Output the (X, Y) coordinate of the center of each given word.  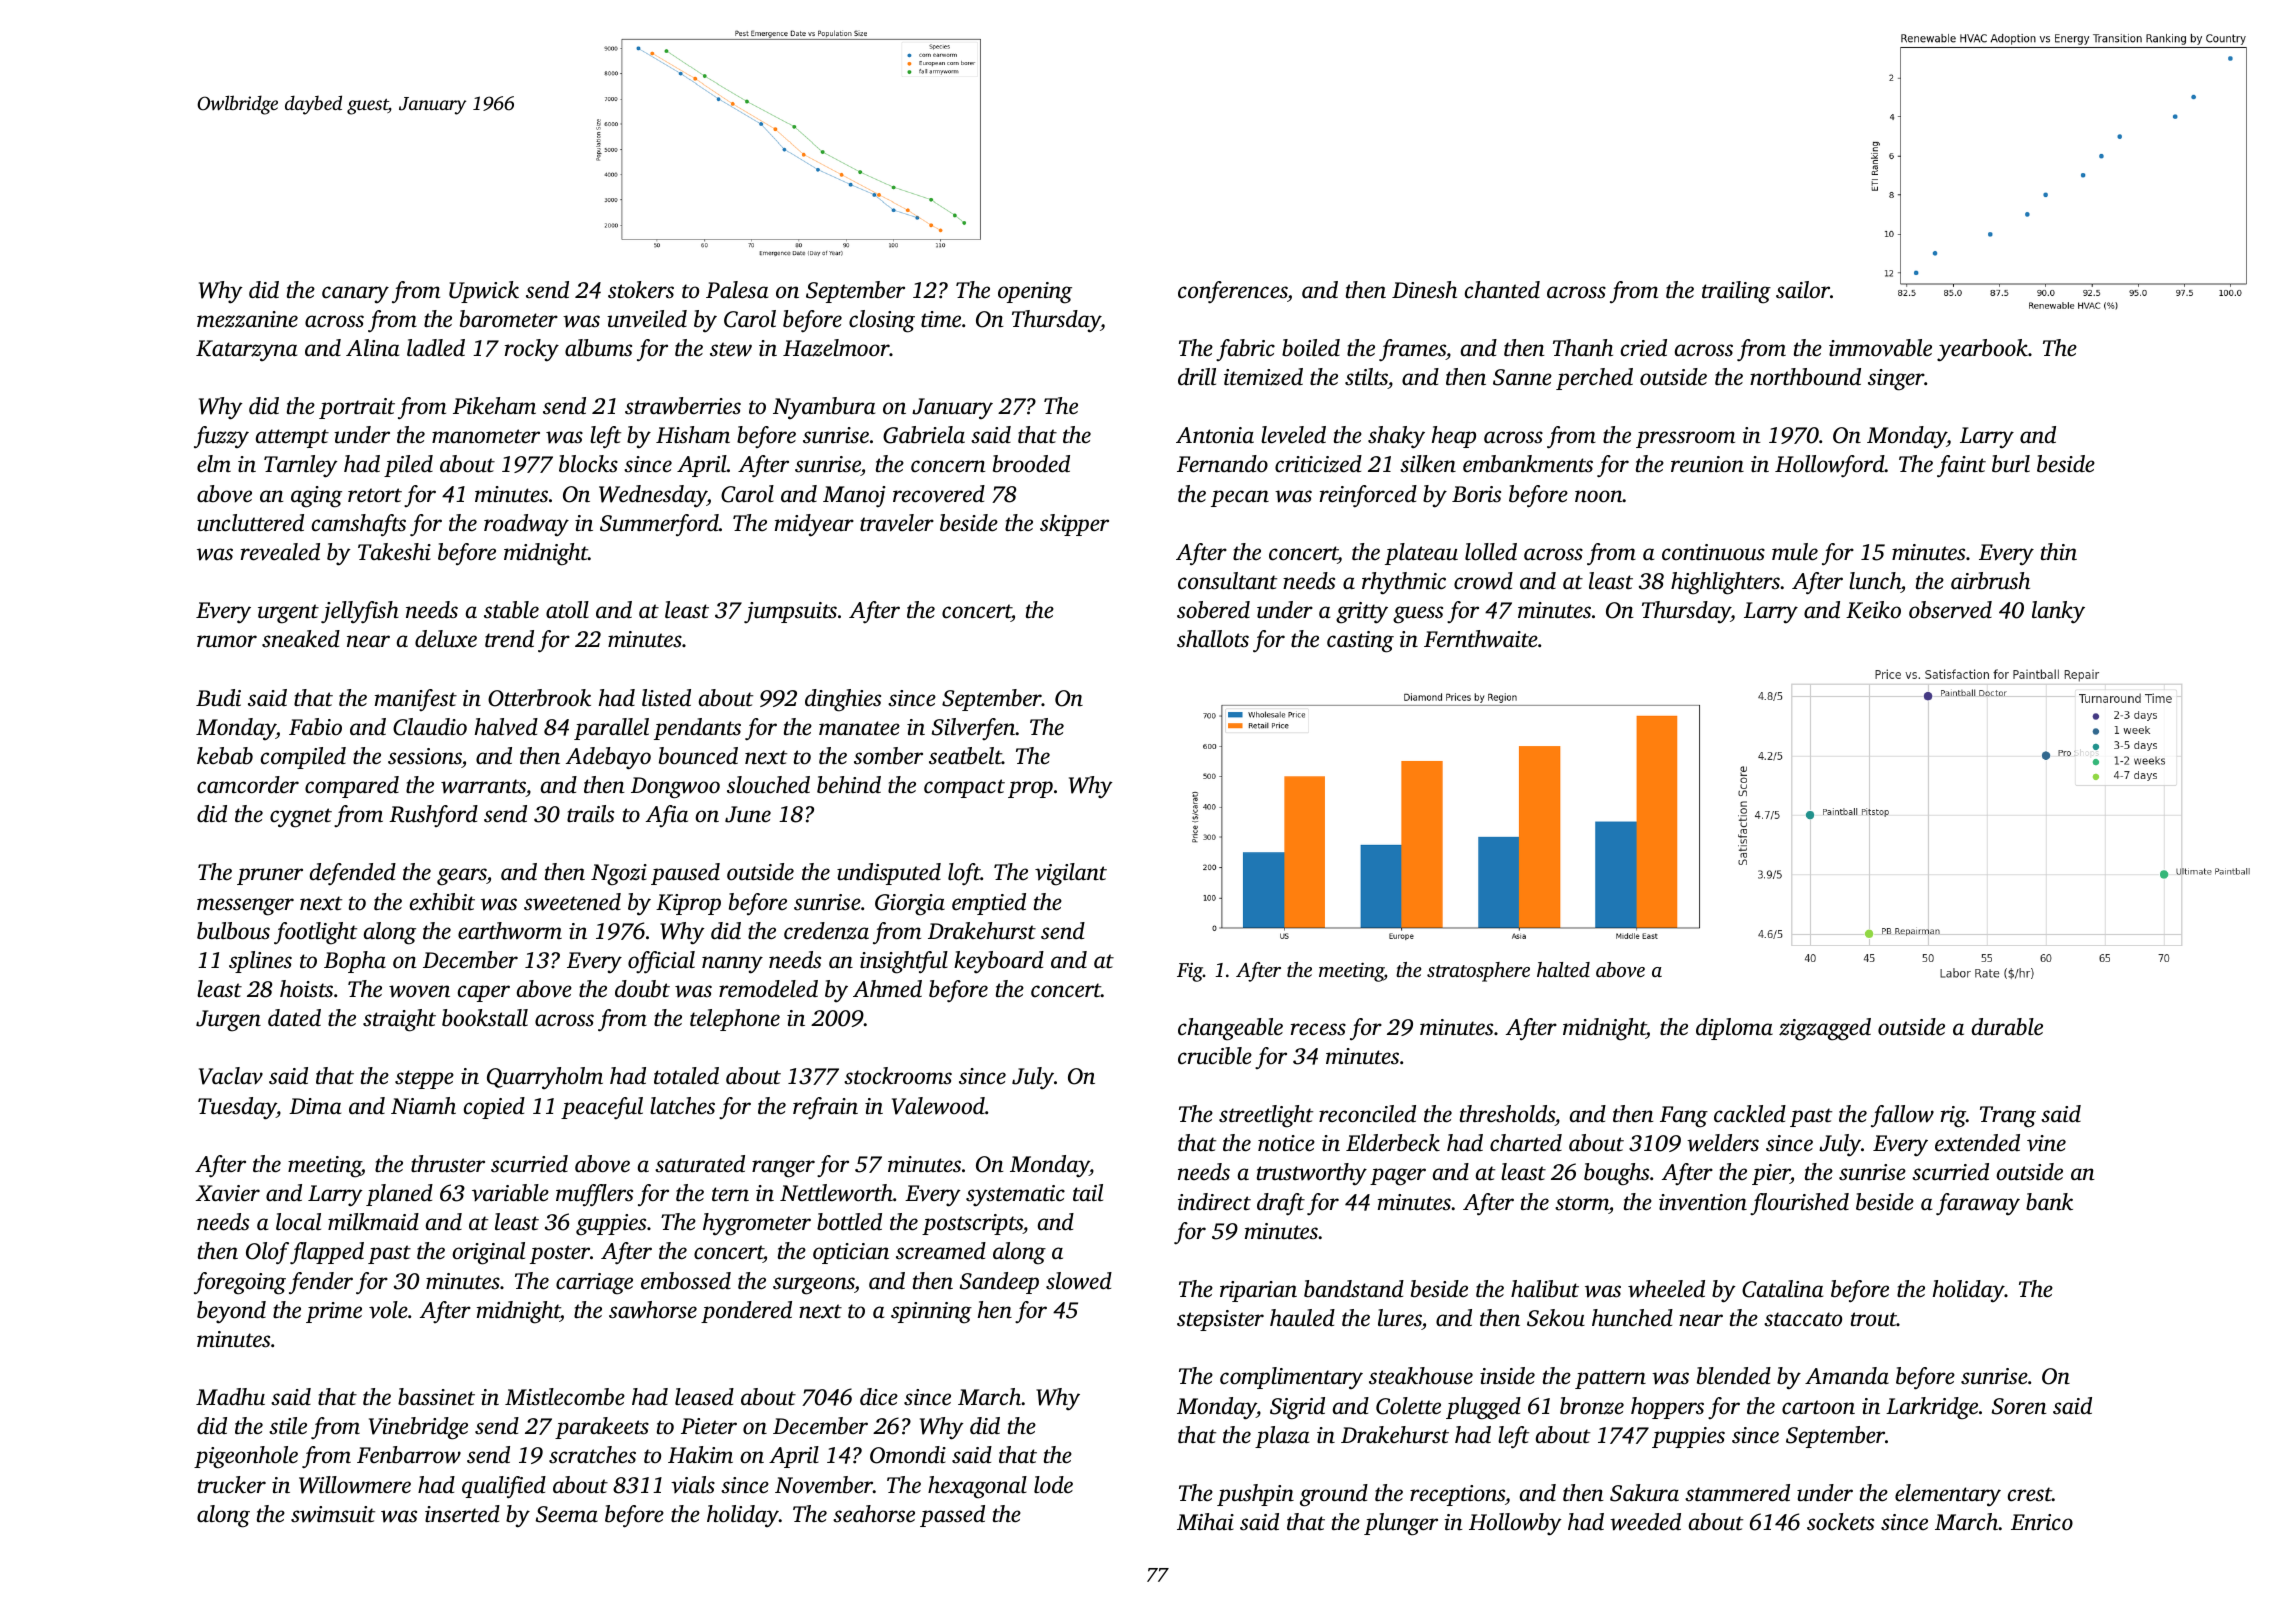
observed (1950, 610)
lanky (2058, 612)
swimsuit (333, 1514)
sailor (1803, 290)
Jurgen (228, 1021)
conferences (1232, 292)
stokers (641, 290)
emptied (989, 904)
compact (964, 788)
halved (506, 727)
